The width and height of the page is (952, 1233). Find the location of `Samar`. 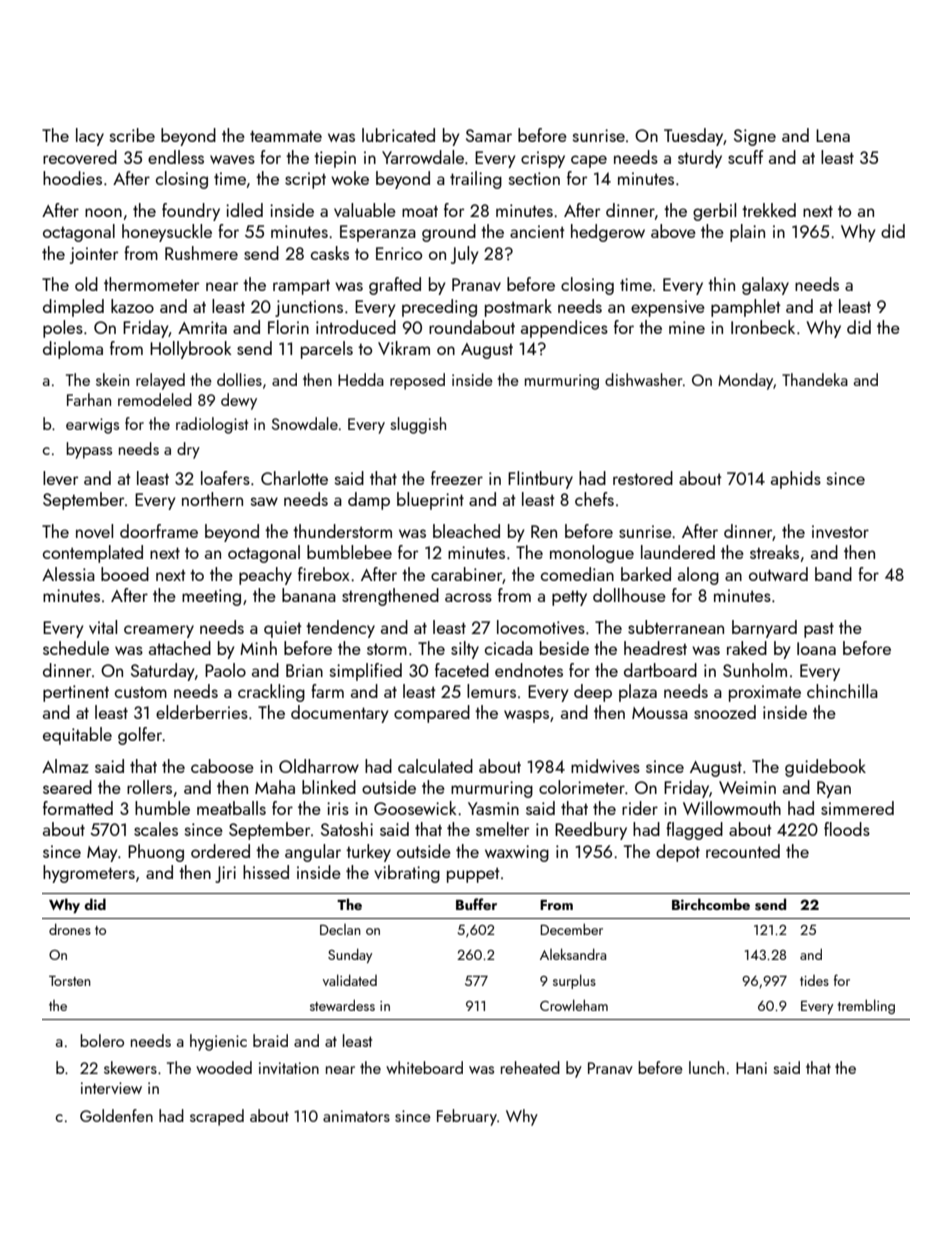

Samar is located at coordinates (489, 135).
